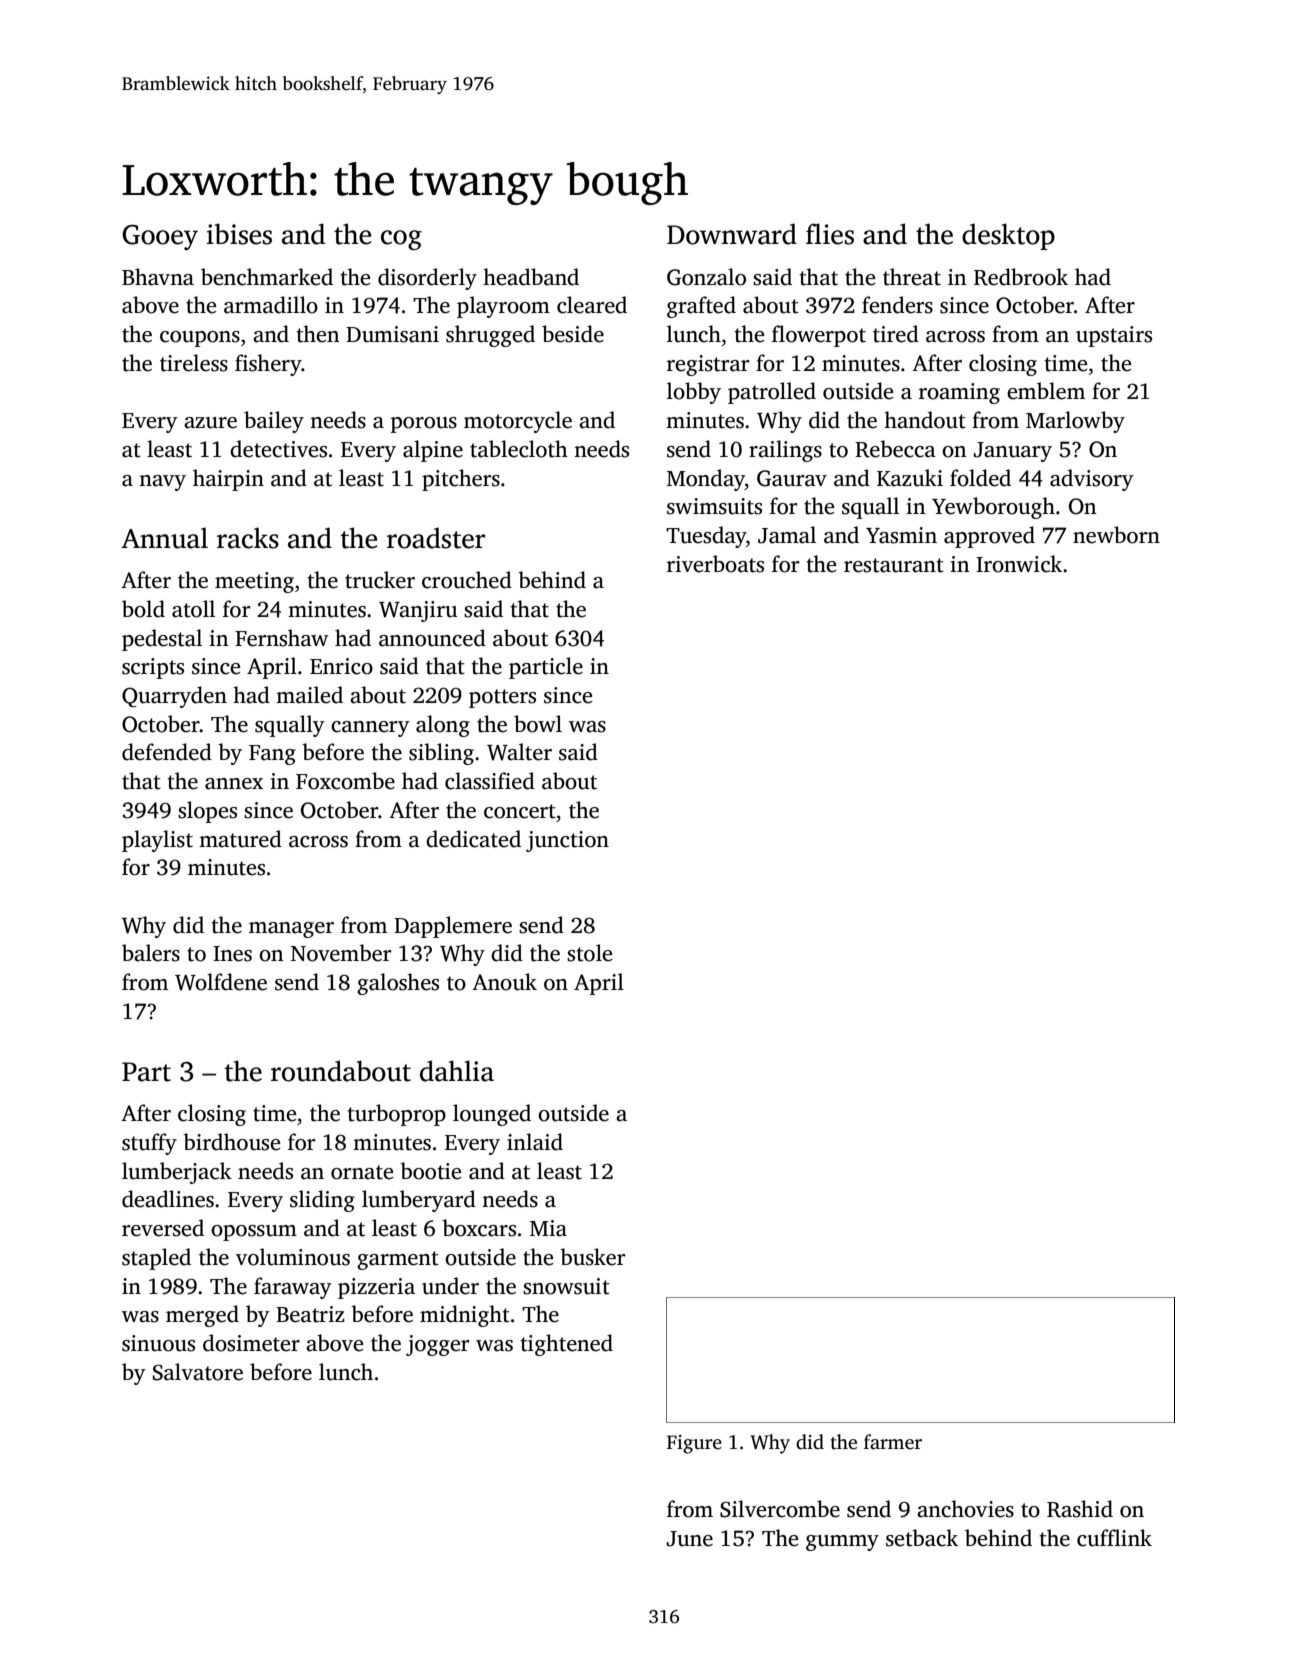 This screenshot has width=1297, height=1679. I want to click on defended, so click(167, 752).
